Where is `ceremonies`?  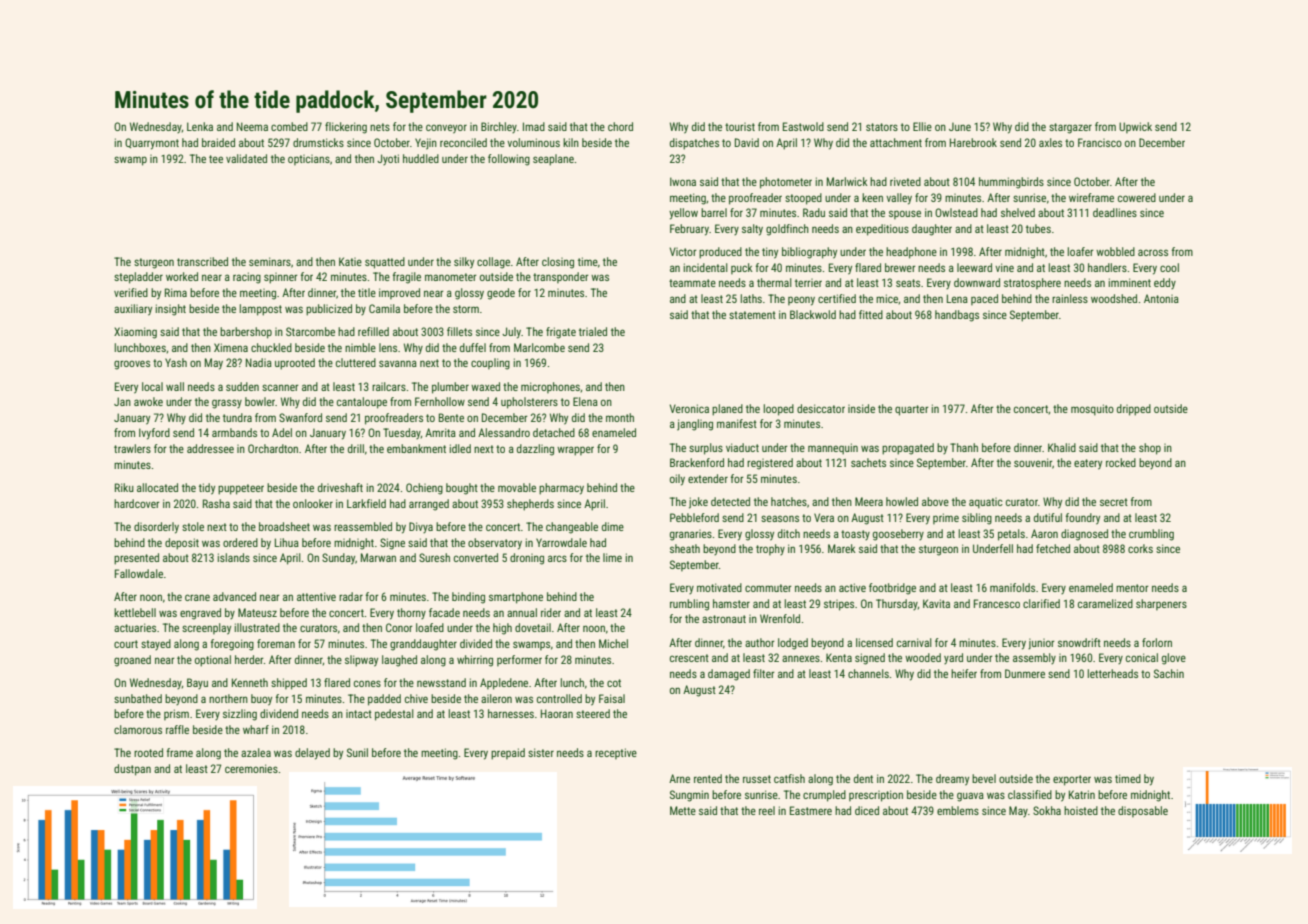
ceremonies is located at coordinates (251, 768).
